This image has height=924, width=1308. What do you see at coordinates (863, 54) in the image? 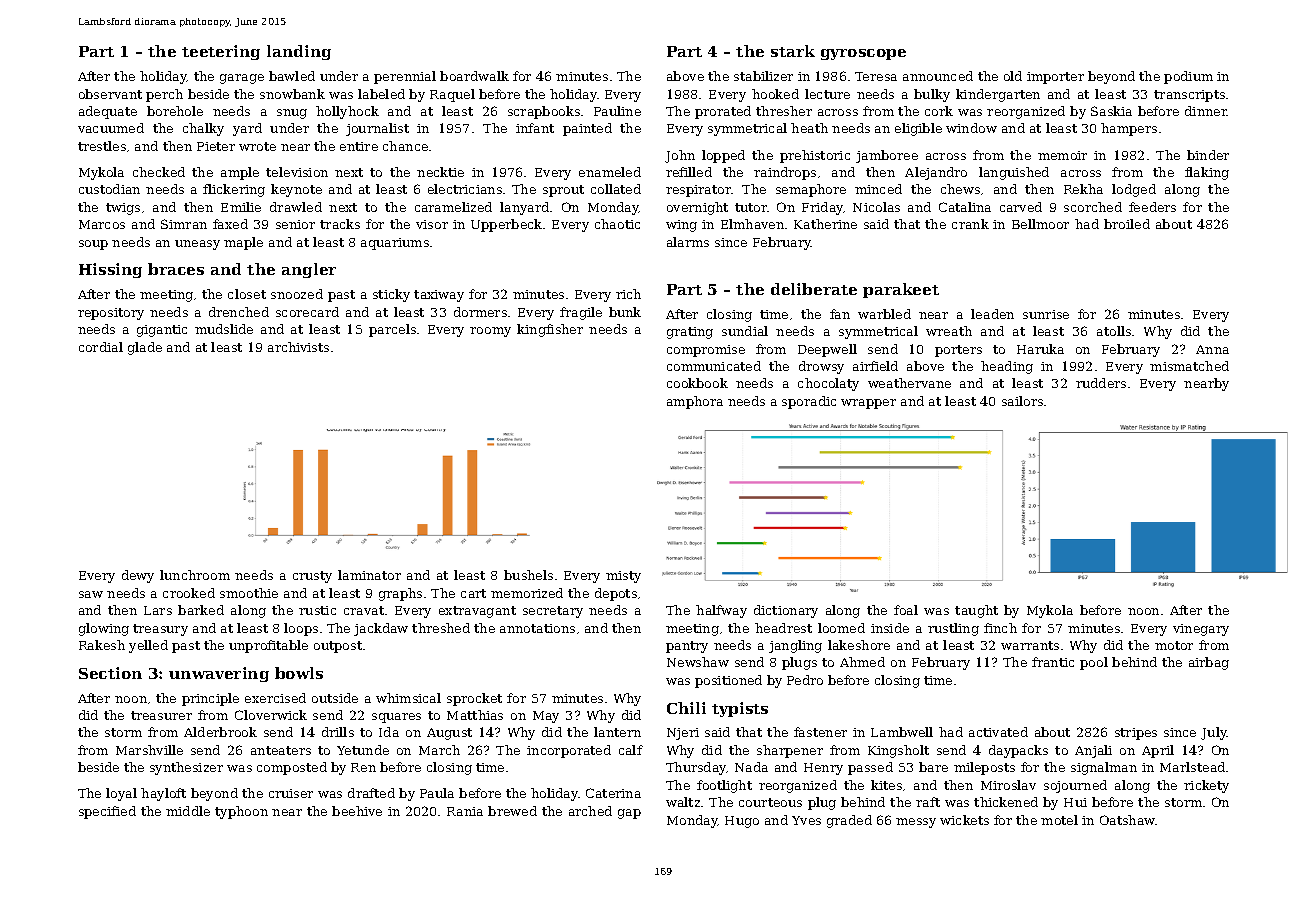
I see `gyroscope` at bounding box center [863, 54].
